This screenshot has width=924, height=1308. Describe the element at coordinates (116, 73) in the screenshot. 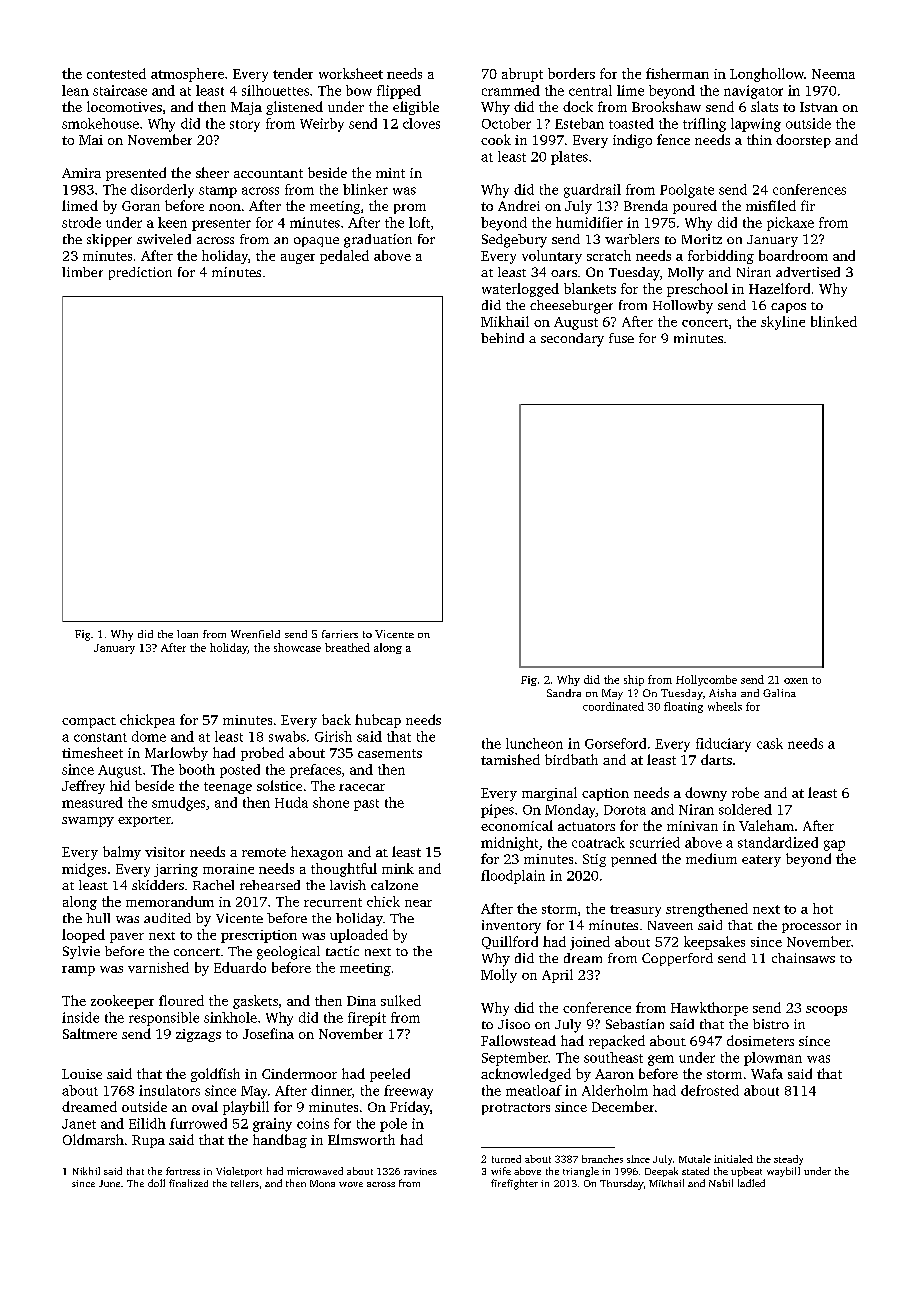

I see `contested` at that location.
